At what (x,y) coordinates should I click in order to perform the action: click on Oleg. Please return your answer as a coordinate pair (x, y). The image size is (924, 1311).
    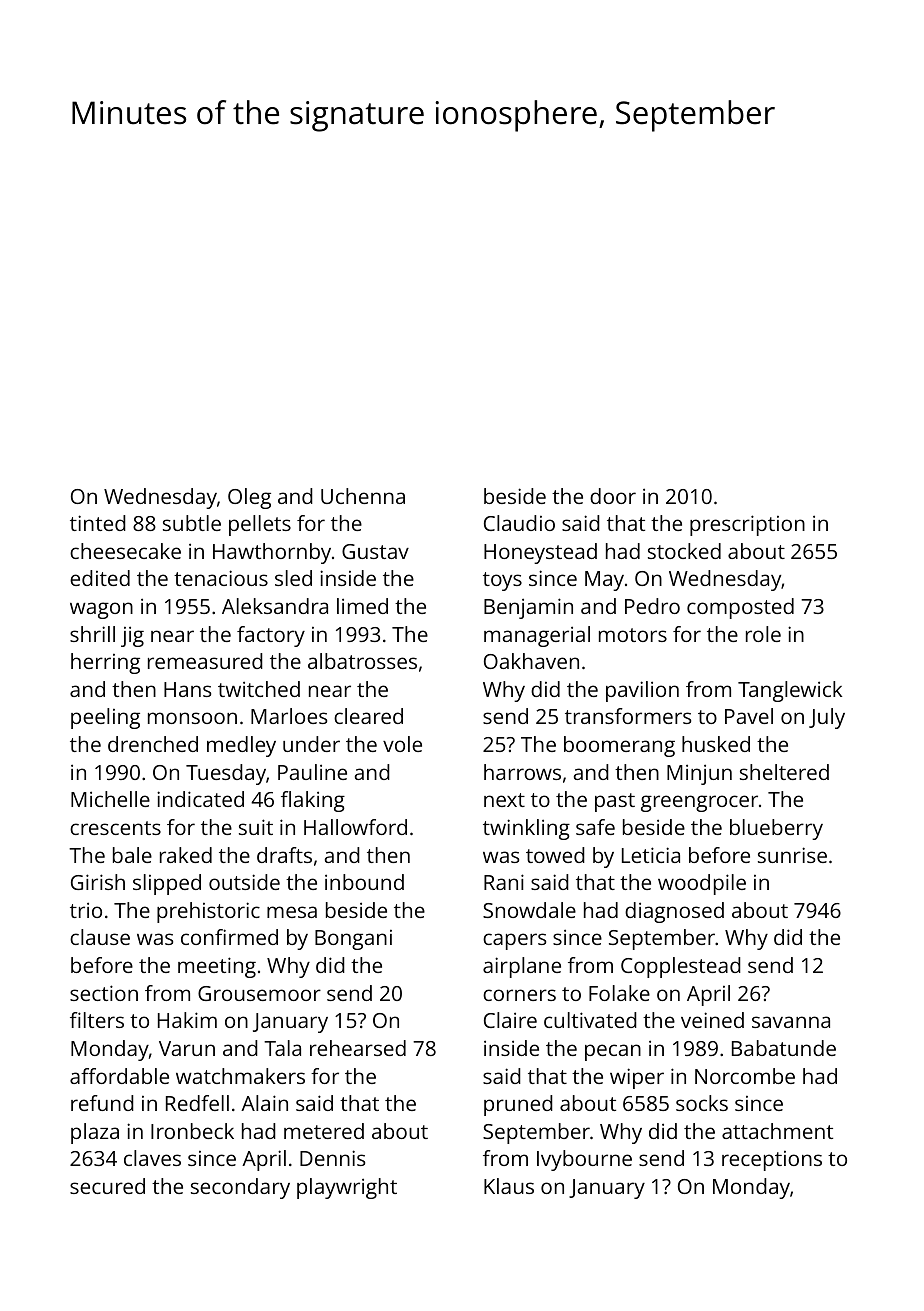
    Looking at the image, I should click on (249, 498).
